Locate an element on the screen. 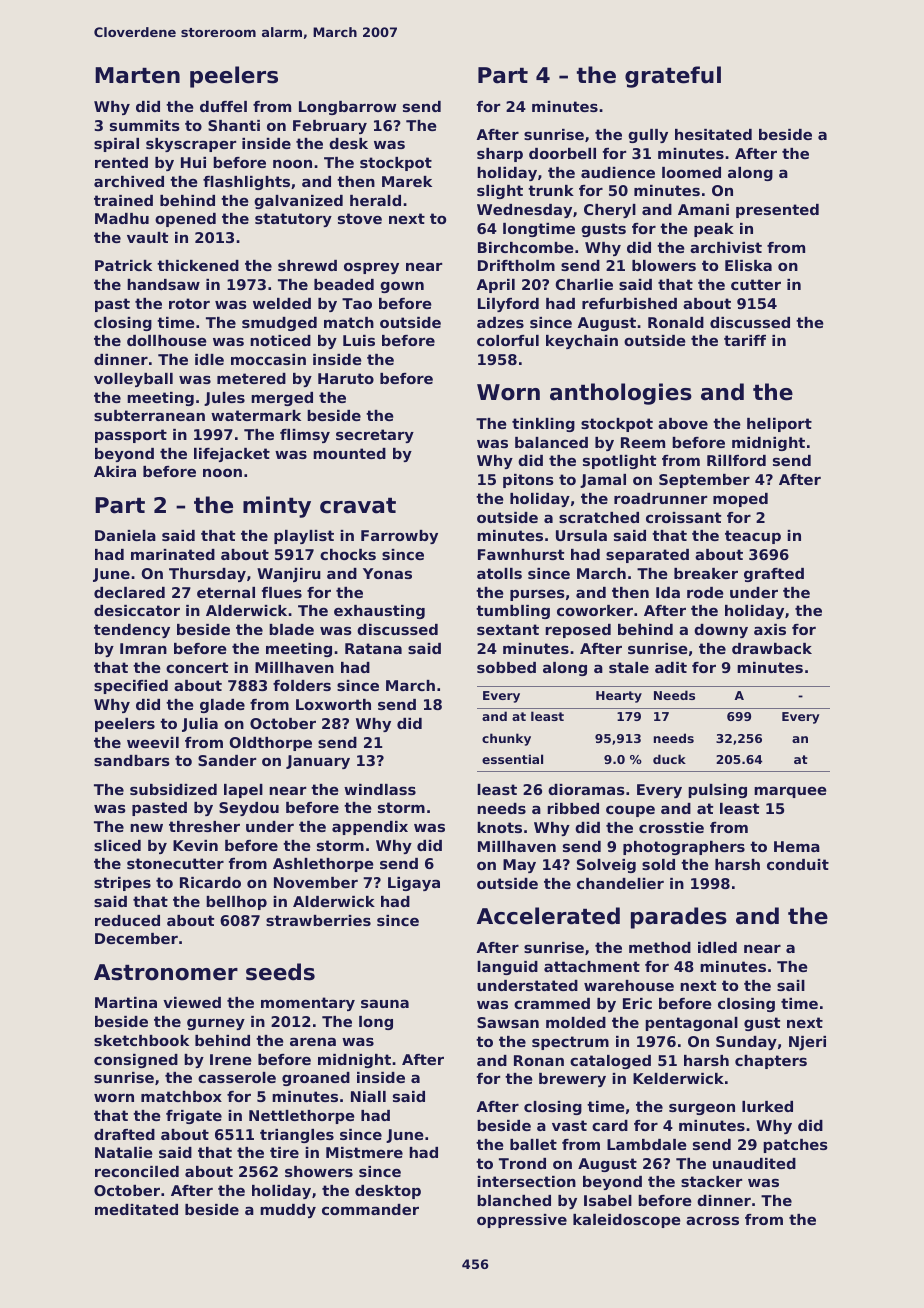 This screenshot has height=1308, width=924. gully is located at coordinates (648, 136).
